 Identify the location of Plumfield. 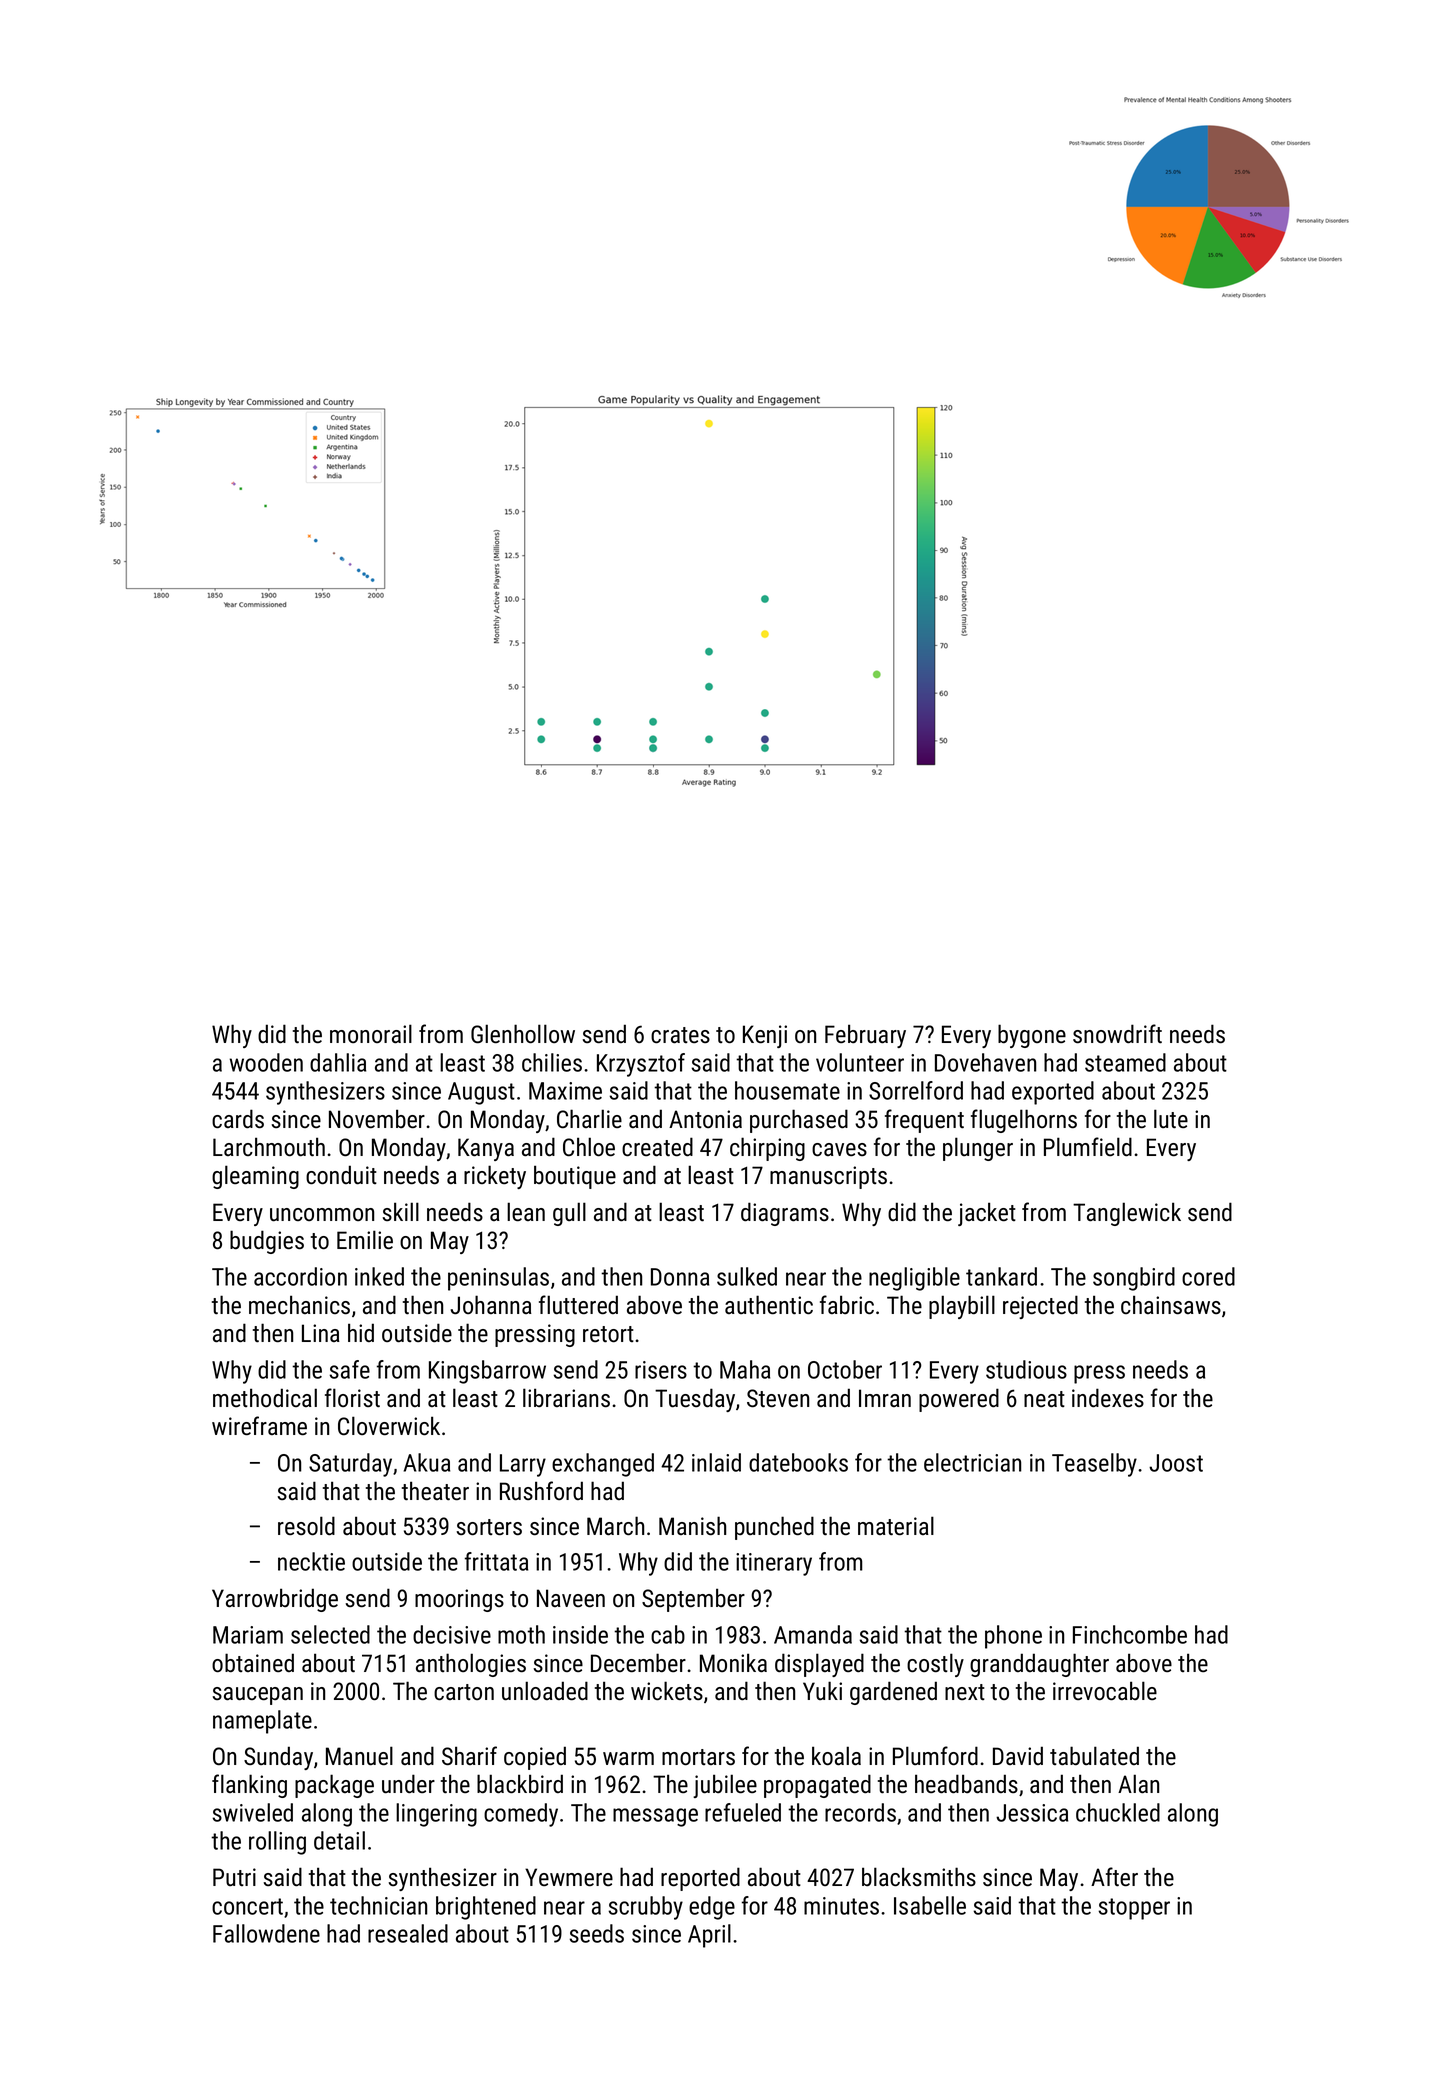
(1088, 1147).
